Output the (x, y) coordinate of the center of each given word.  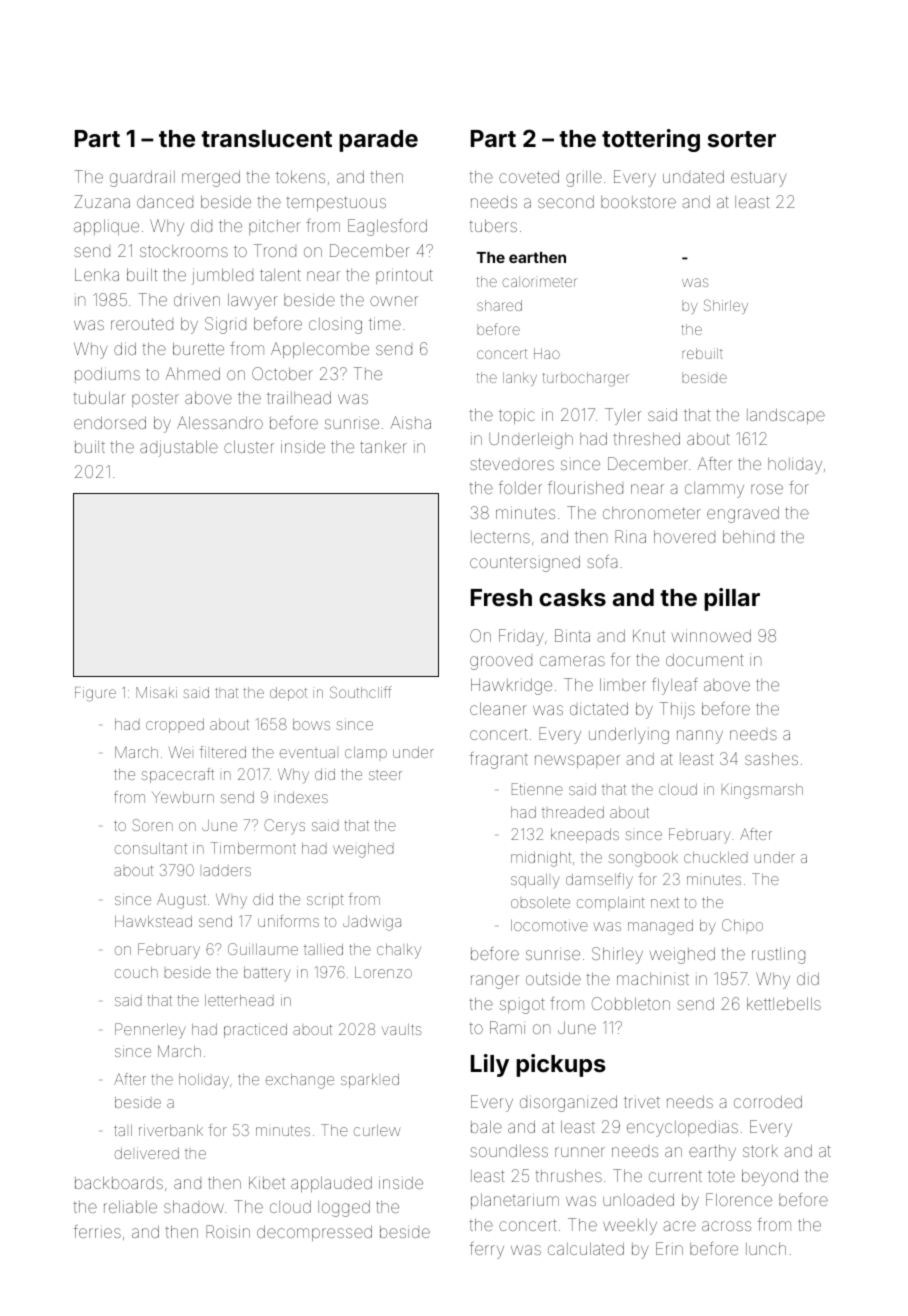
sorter (742, 139)
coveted (529, 176)
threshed (646, 438)
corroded (768, 1101)
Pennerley (150, 1031)
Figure (95, 694)
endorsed (110, 422)
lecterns (500, 537)
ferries (97, 1231)
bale (486, 1126)
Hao (547, 353)
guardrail (142, 178)
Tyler (623, 416)
